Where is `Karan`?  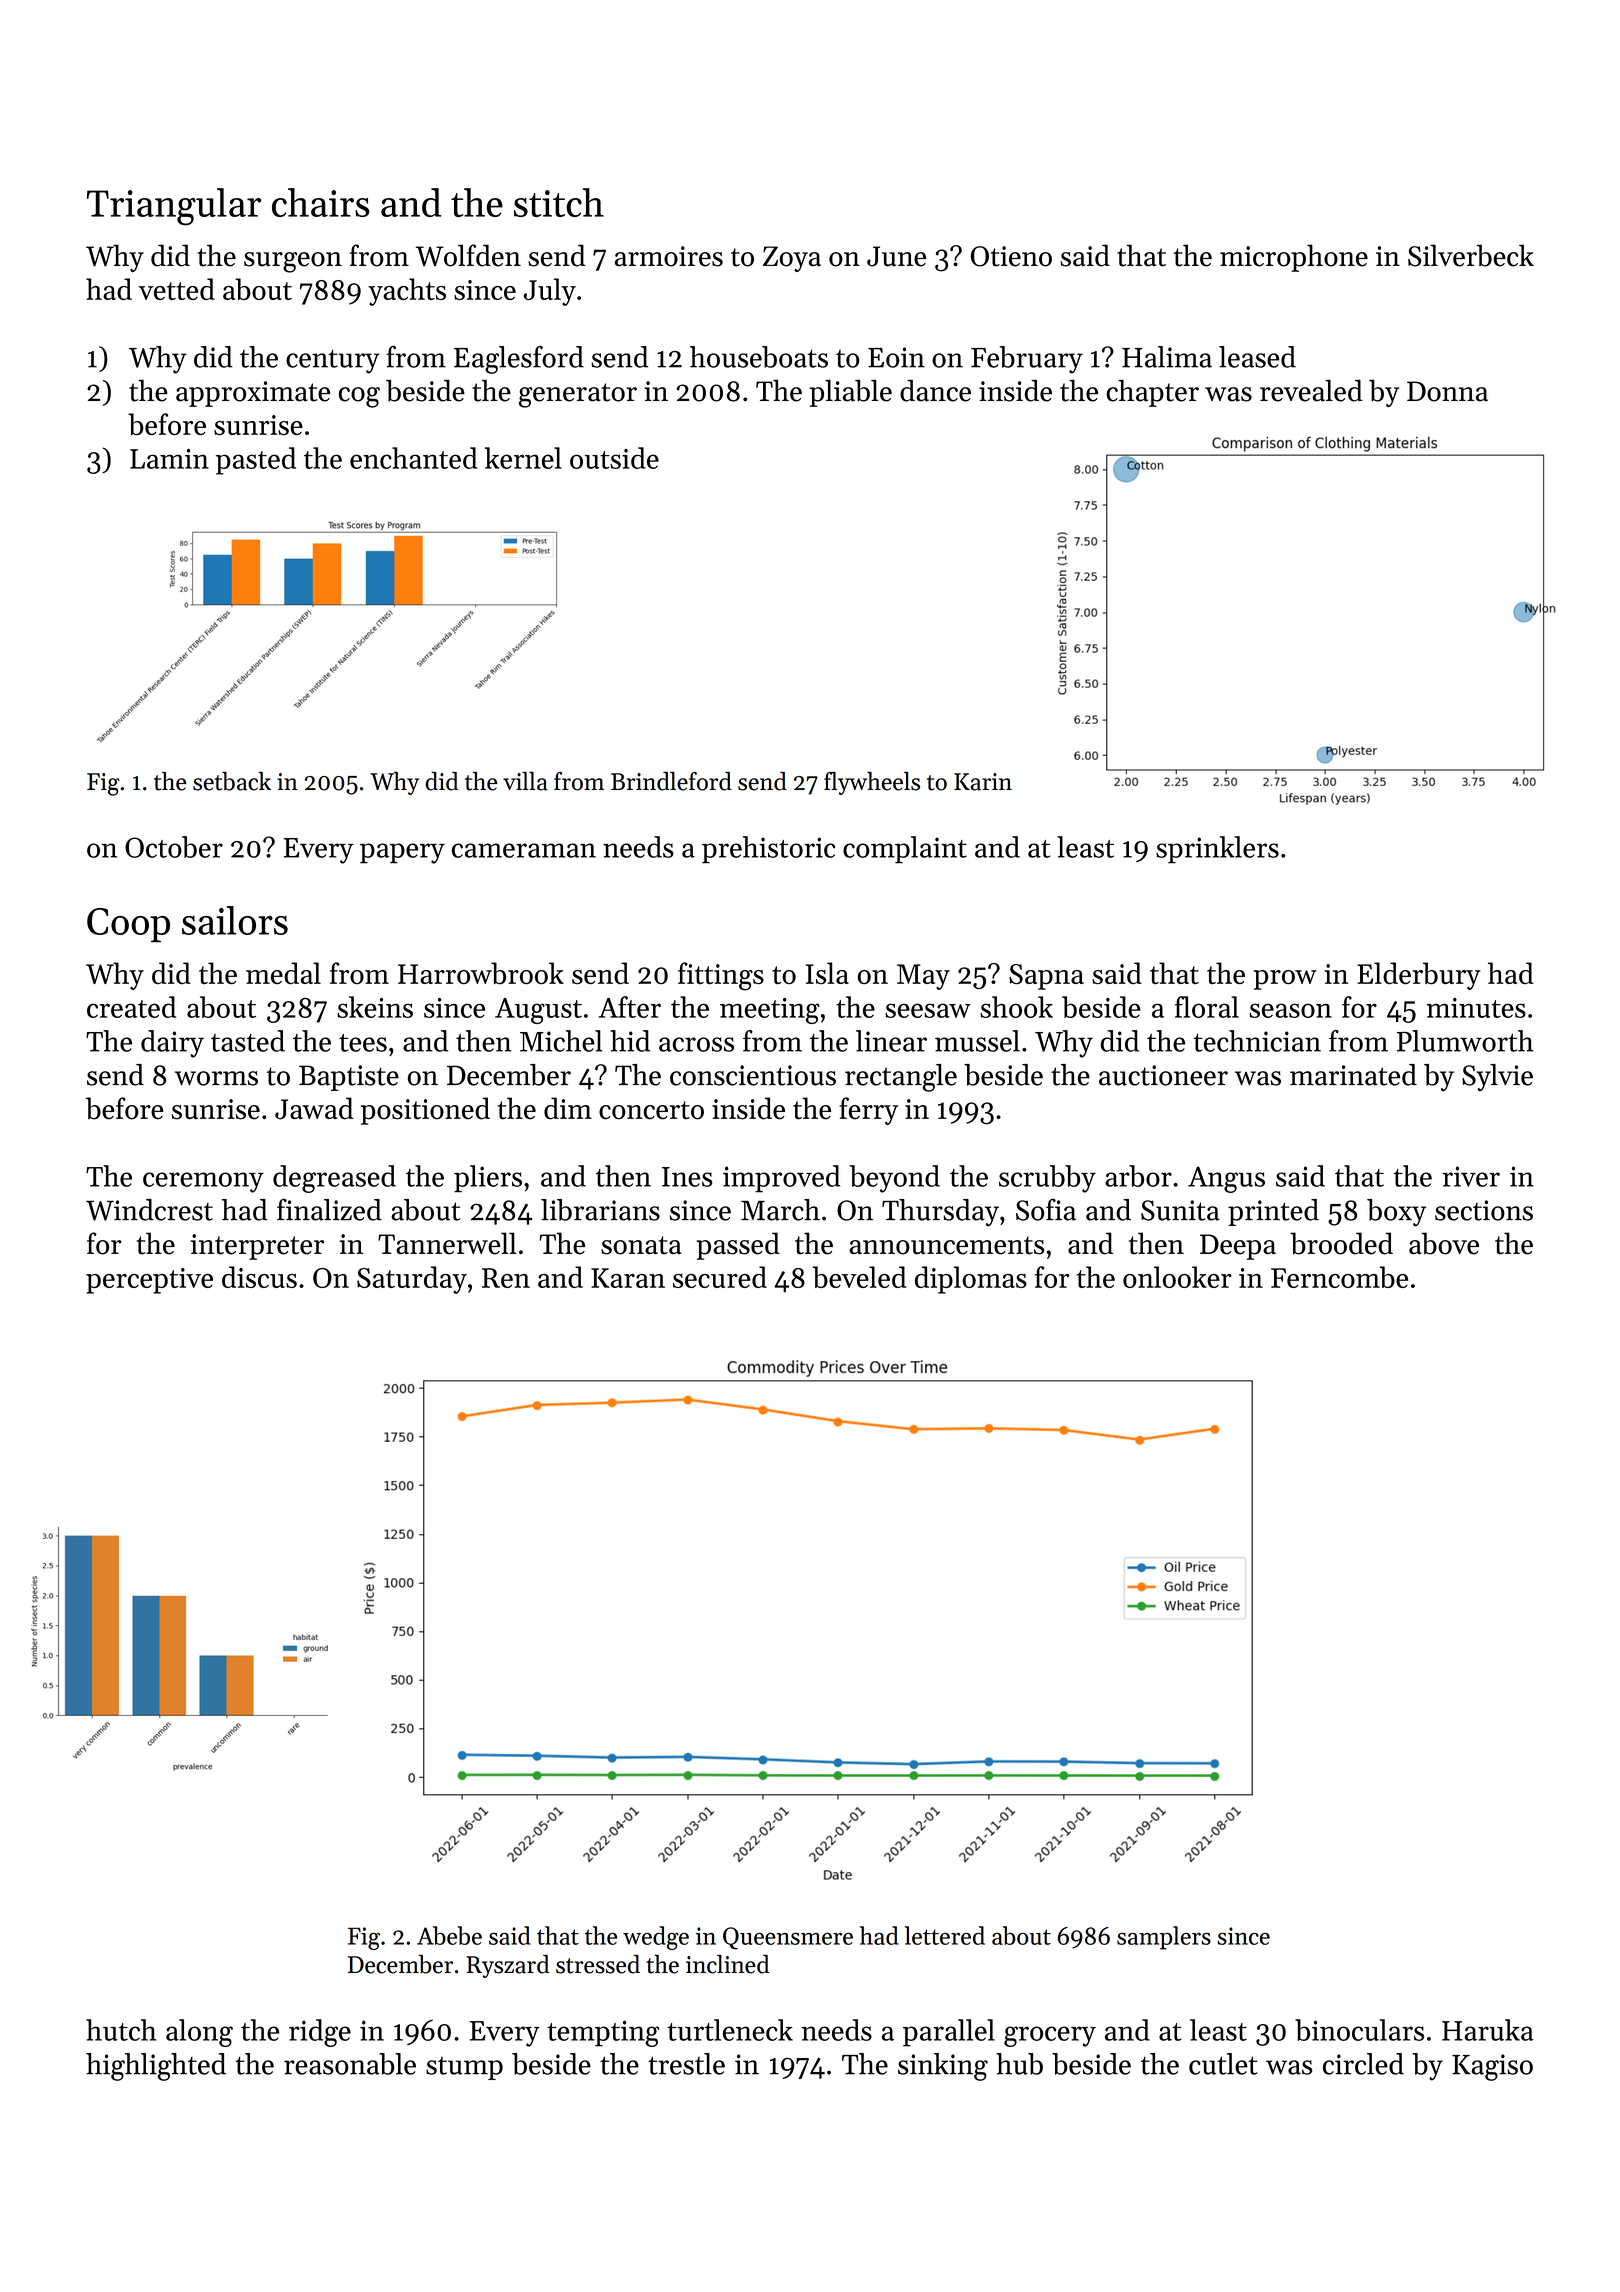 Karan is located at coordinates (628, 1278).
